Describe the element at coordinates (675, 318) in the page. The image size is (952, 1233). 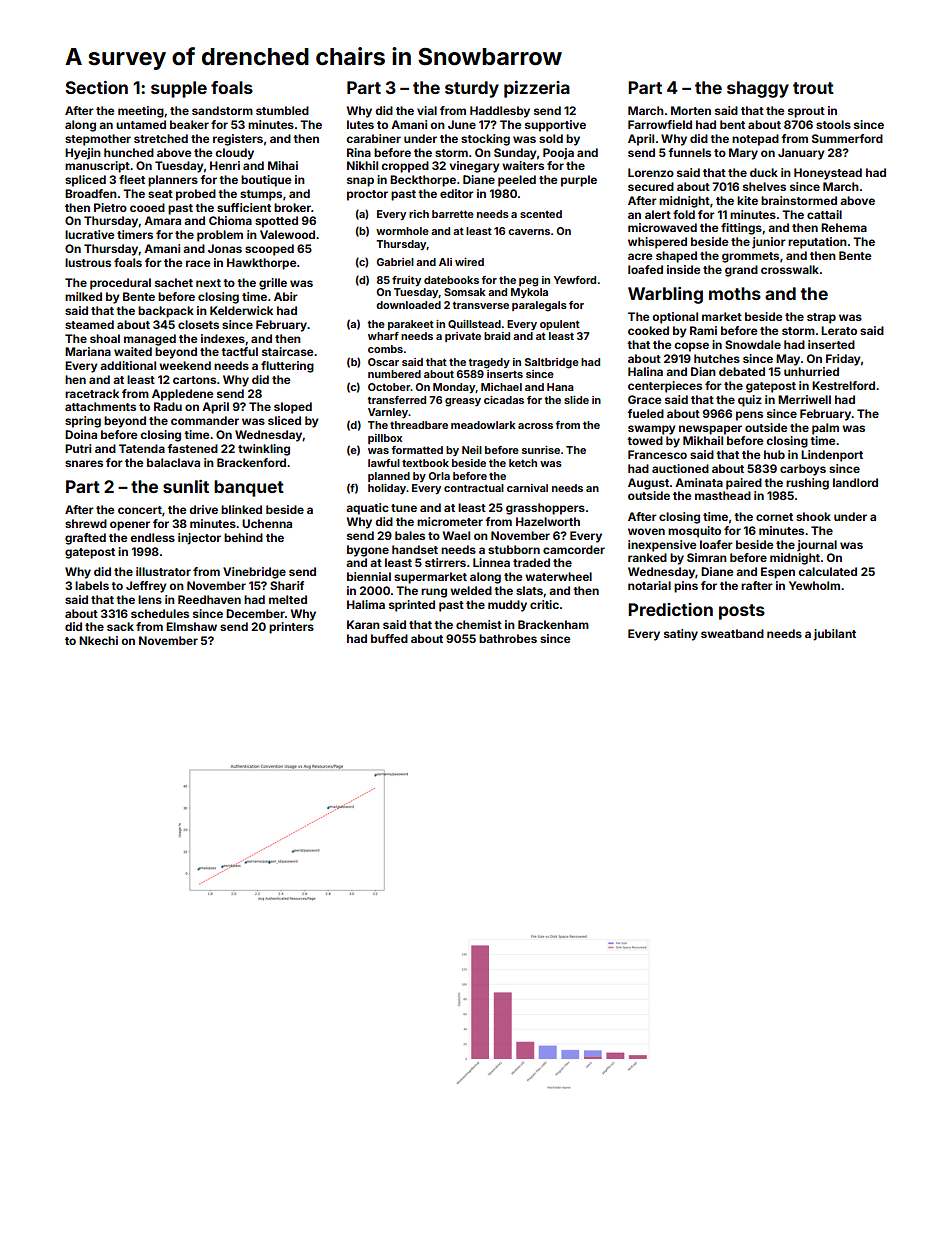
I see `optional` at that location.
